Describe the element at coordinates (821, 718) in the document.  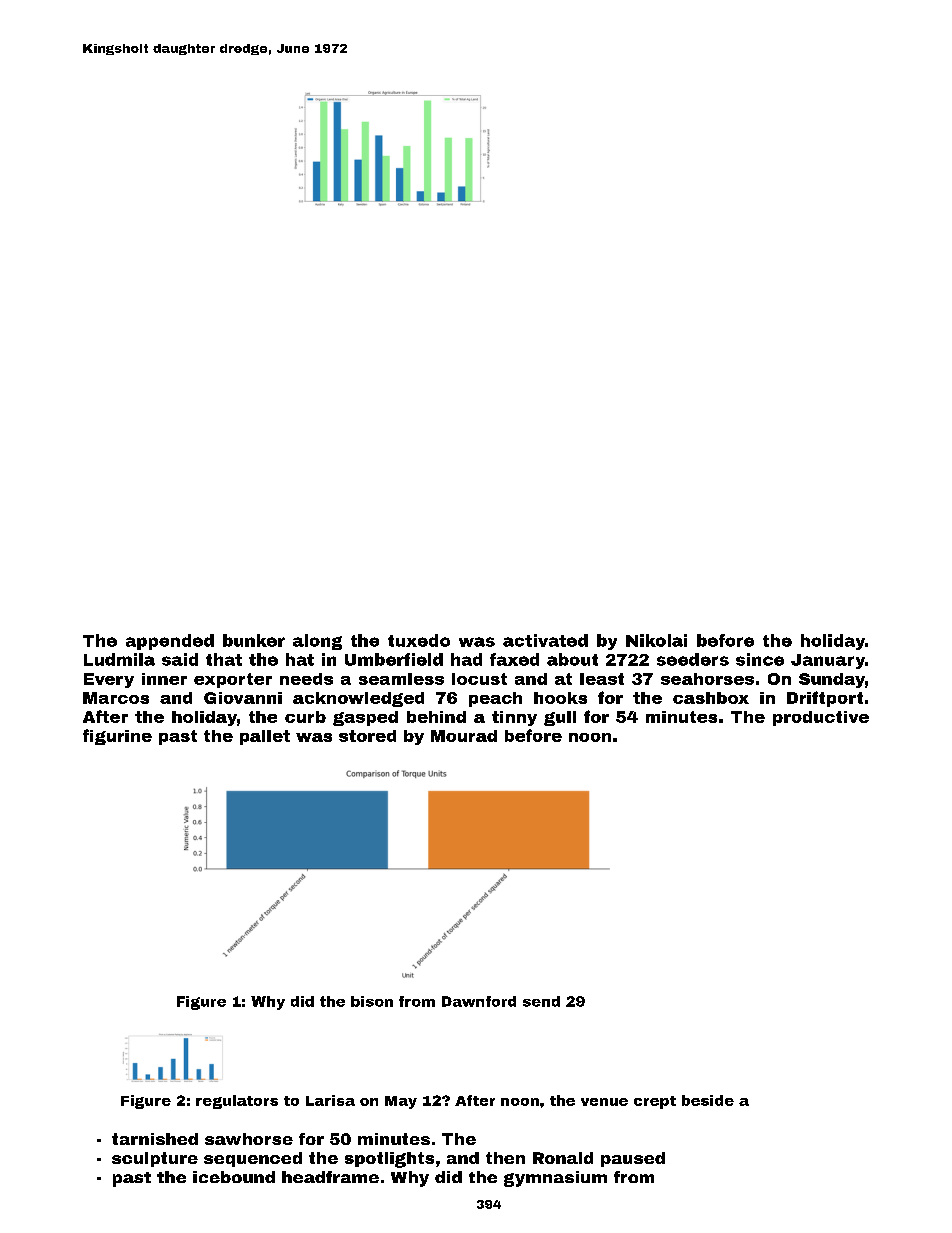
I see `productive` at that location.
